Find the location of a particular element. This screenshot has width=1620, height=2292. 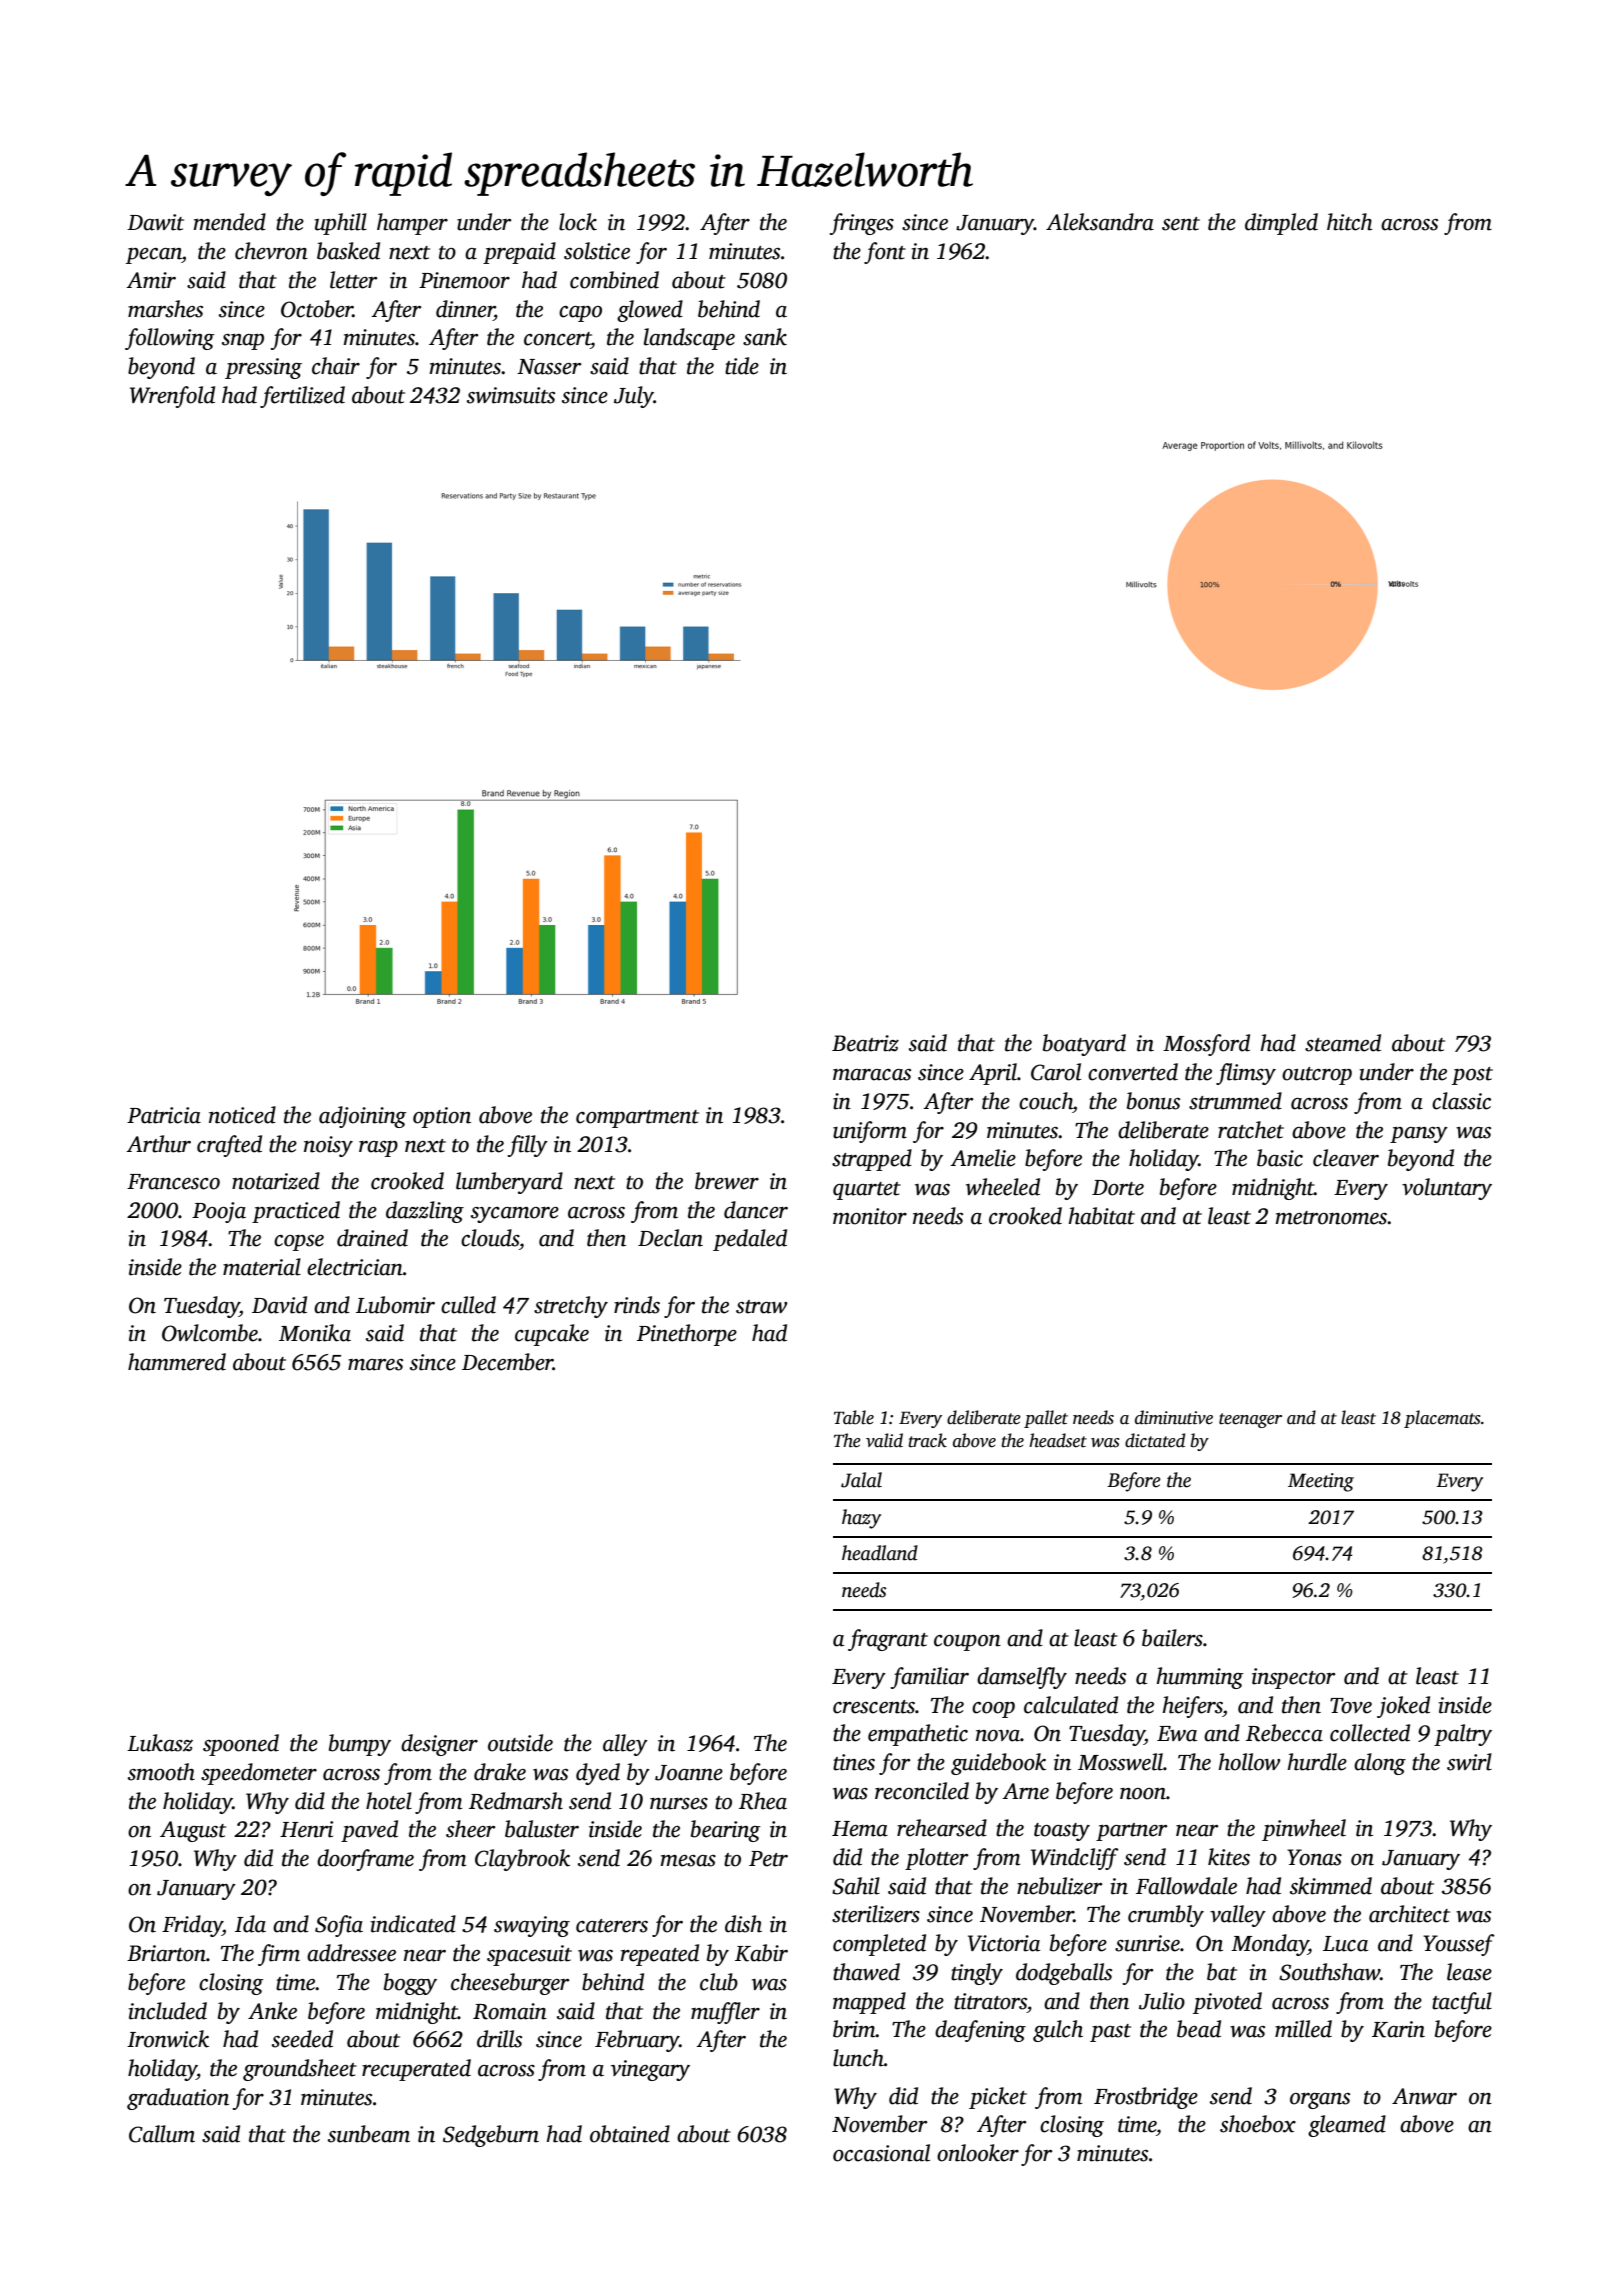

coop is located at coordinates (993, 1710).
